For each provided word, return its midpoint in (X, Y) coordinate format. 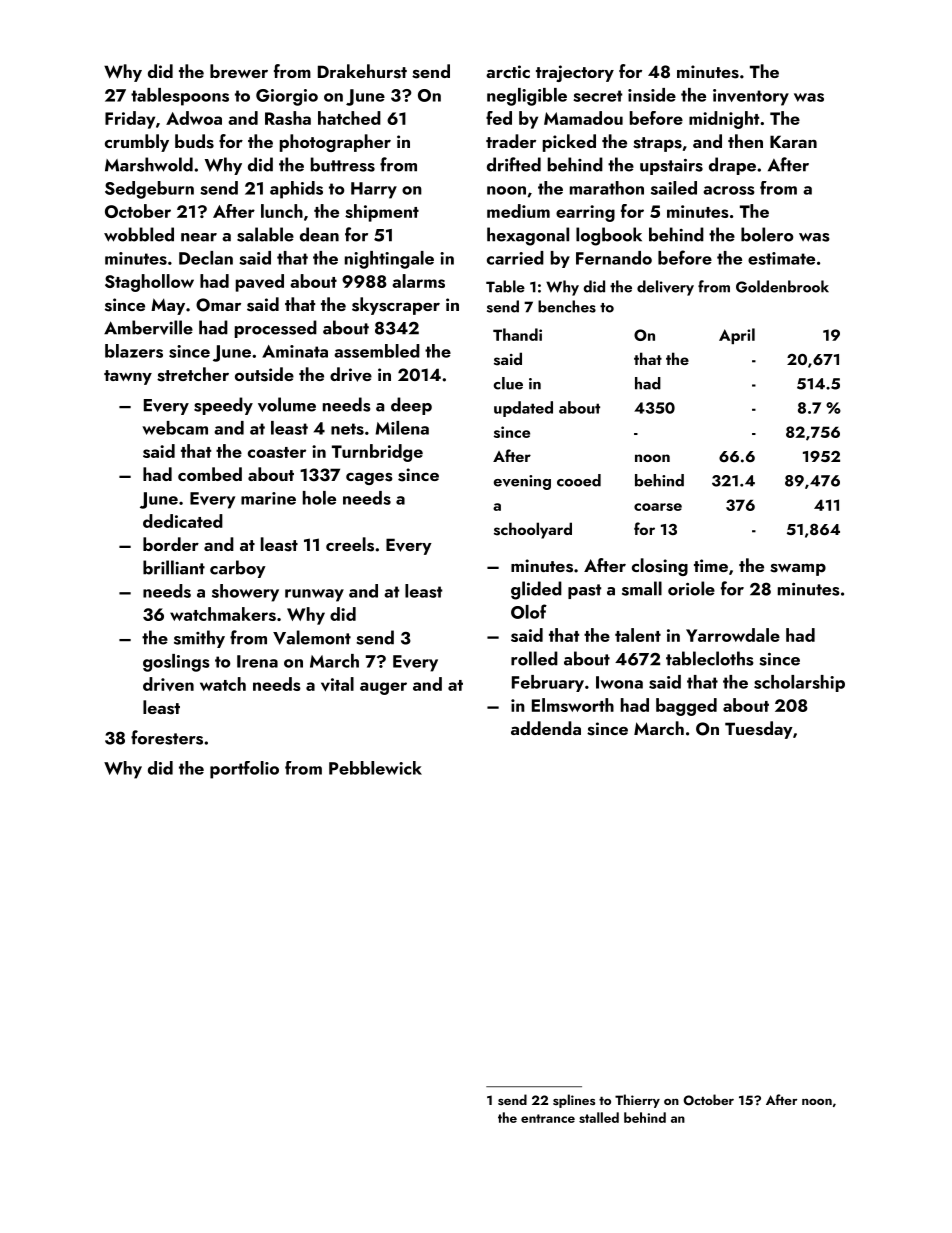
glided (536, 590)
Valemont (312, 637)
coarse (658, 507)
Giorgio (287, 97)
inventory (751, 97)
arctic (508, 71)
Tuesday (759, 730)
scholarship (799, 683)
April (737, 336)
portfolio (244, 770)
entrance (548, 1118)
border (171, 544)
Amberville (148, 327)
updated (523, 409)
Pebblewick (375, 768)
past (584, 591)
